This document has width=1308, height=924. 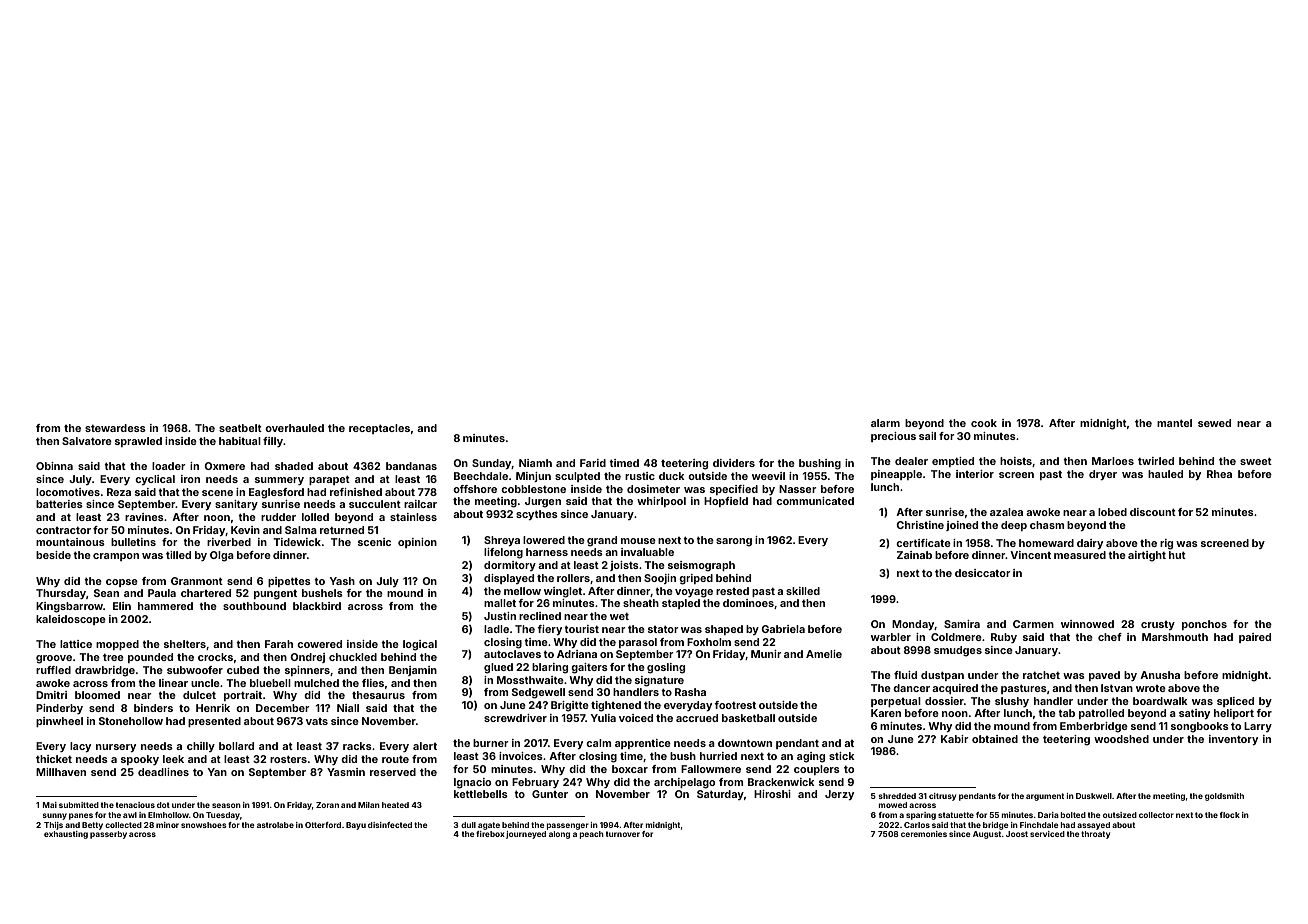 I want to click on uncle, so click(x=205, y=683).
